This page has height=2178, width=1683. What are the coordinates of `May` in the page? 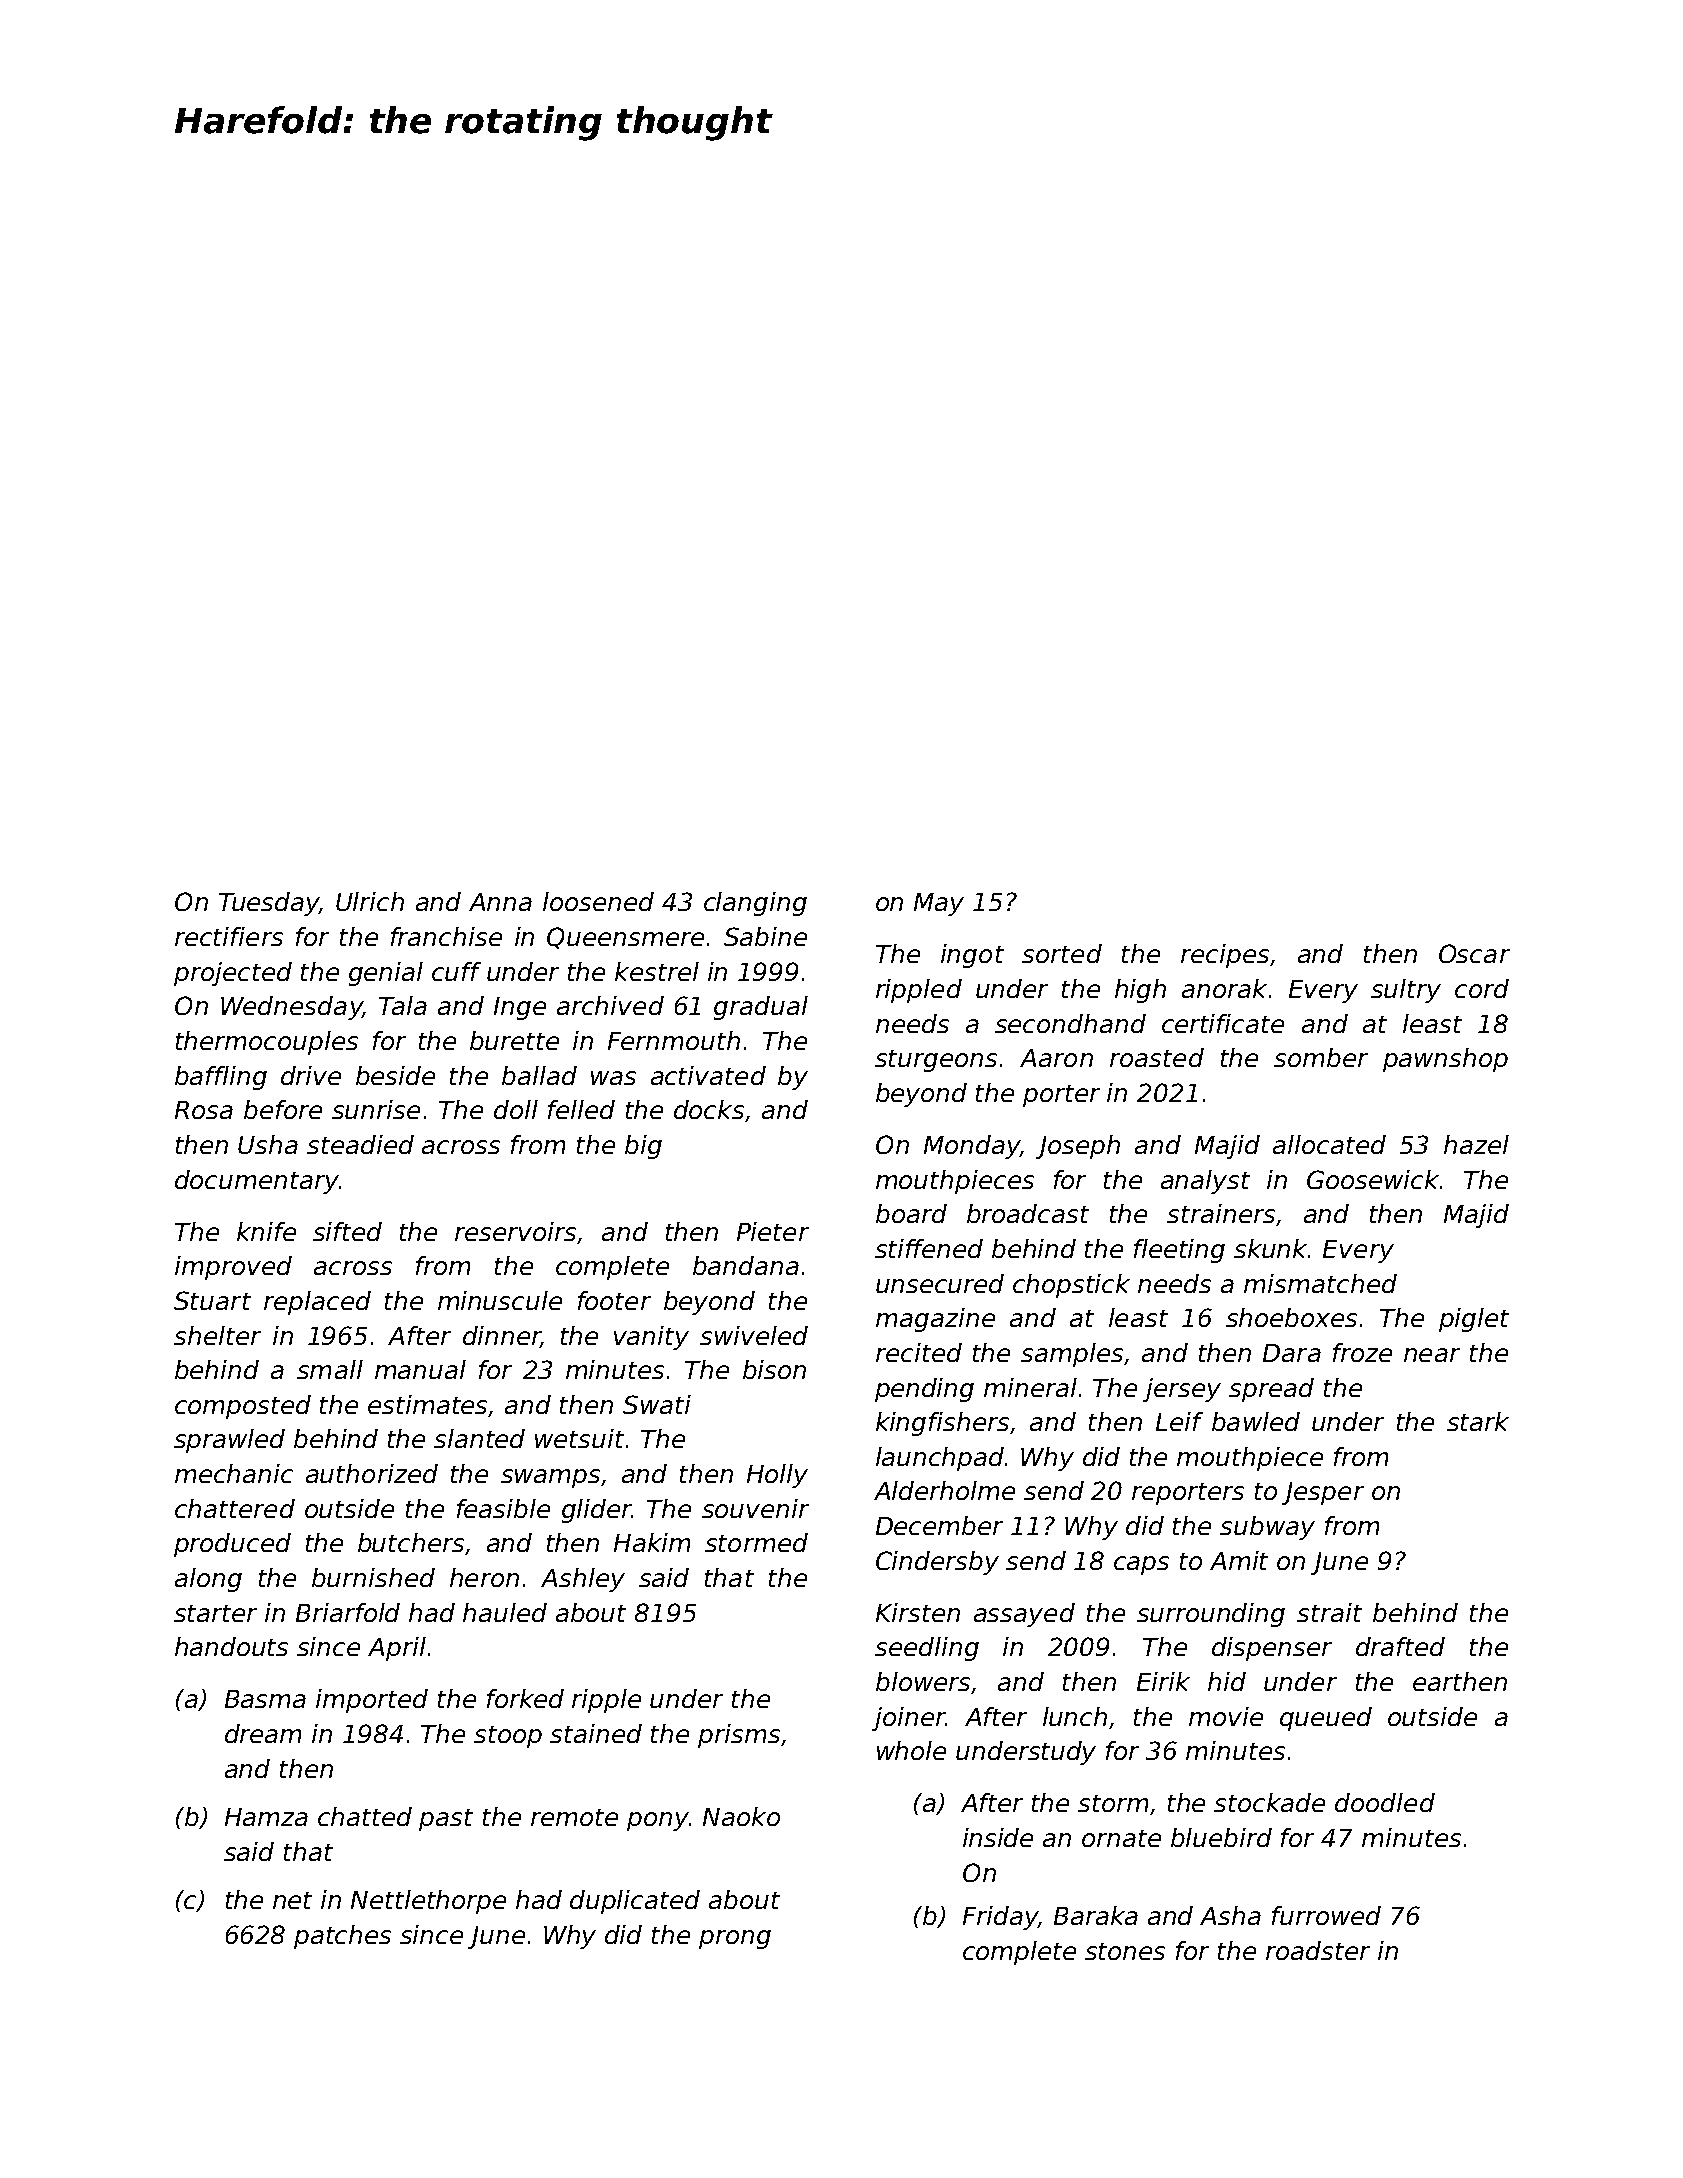 It's located at (939, 904).
